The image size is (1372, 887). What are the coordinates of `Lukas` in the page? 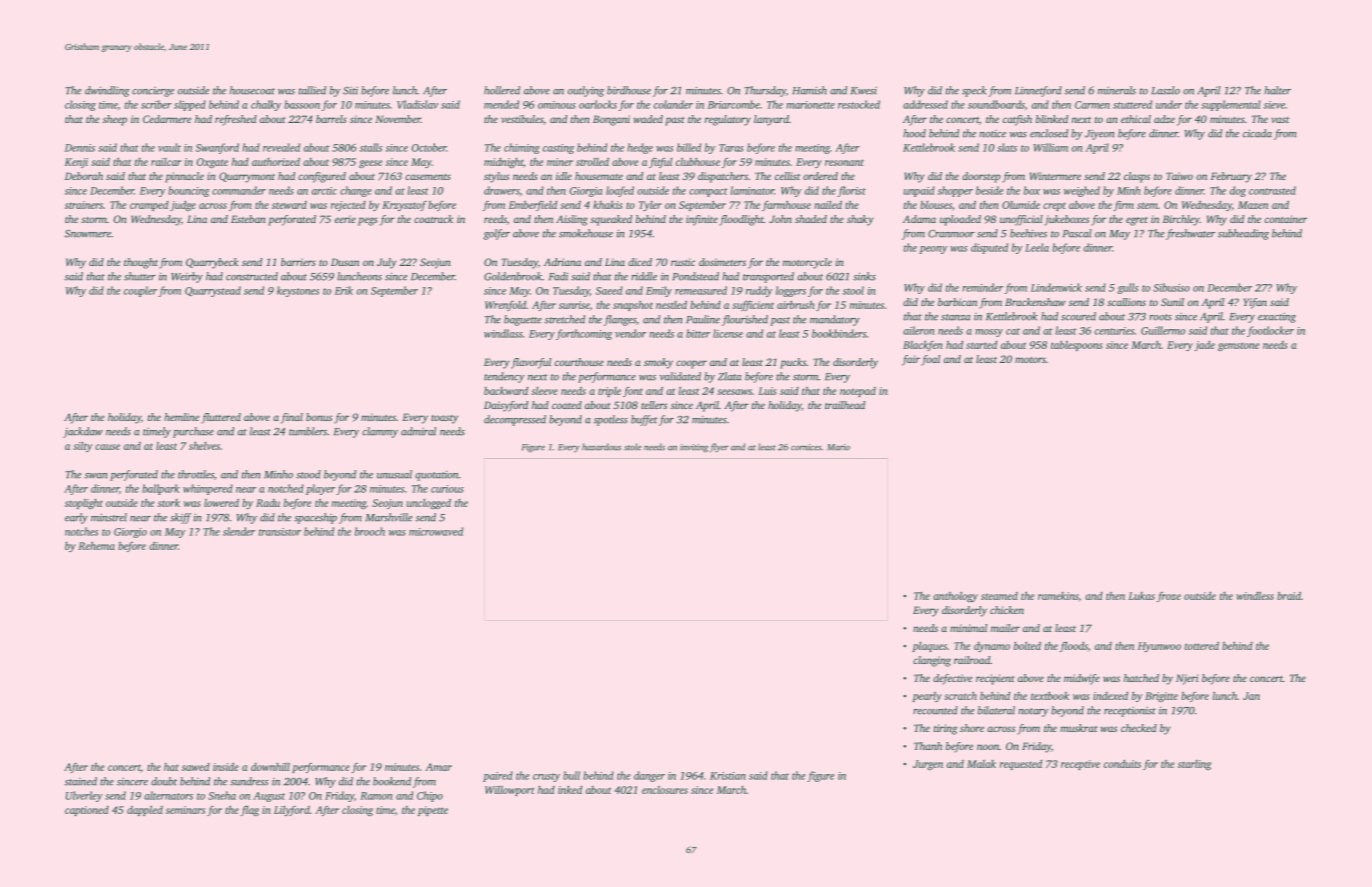 It's located at (1141, 596).
